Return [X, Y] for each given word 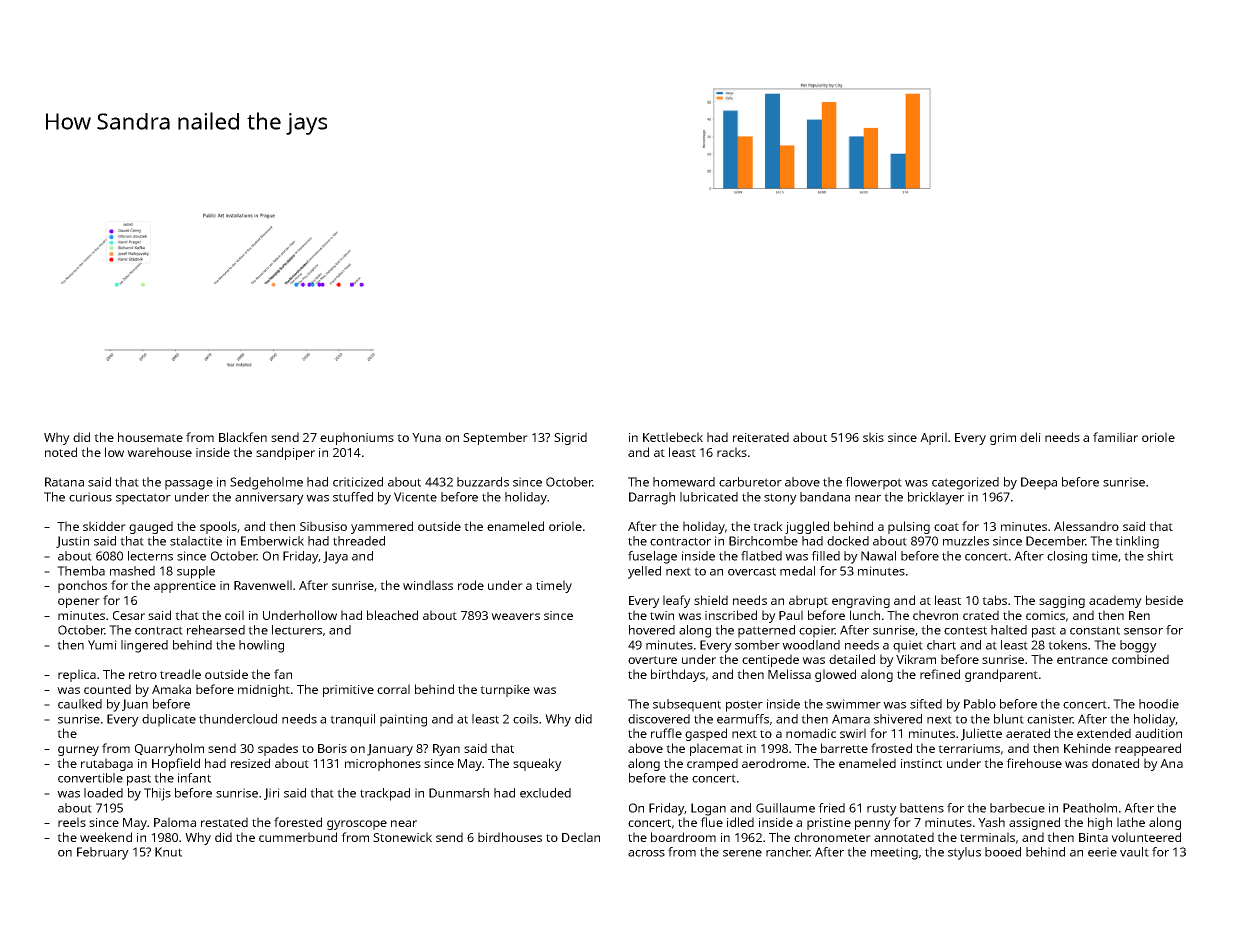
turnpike [505, 690]
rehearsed [216, 630]
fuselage [652, 557]
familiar [1115, 437]
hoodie [1159, 704]
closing [1067, 557]
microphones [383, 764]
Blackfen [243, 437]
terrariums [969, 748]
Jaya [335, 557]
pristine [829, 824]
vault [1134, 852]
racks [732, 452]
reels [72, 822]
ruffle [666, 733]
